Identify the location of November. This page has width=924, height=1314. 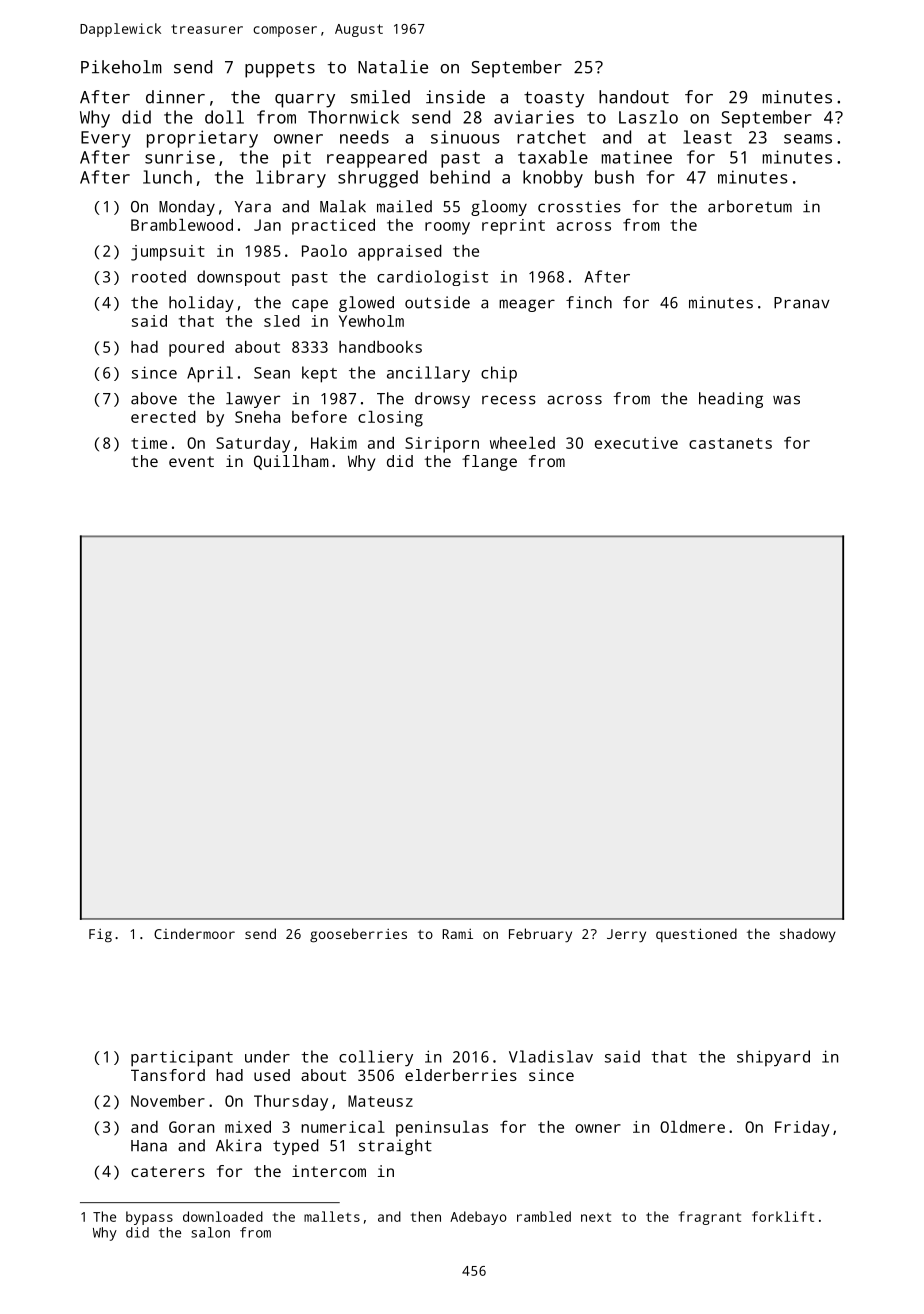
(168, 1101).
